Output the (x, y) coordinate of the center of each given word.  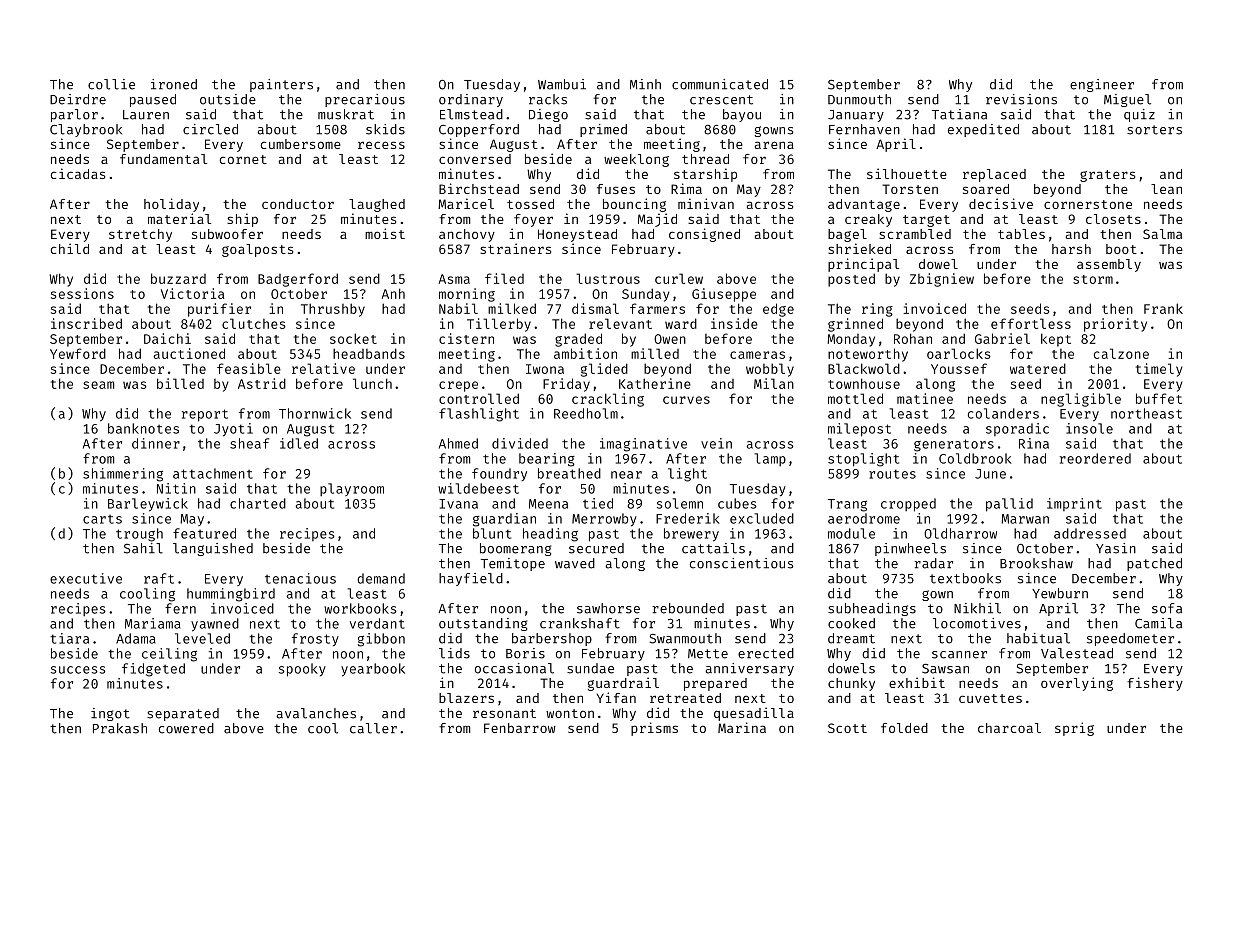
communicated (720, 84)
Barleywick (148, 505)
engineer (1102, 85)
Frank (1163, 308)
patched (1154, 564)
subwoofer (227, 234)
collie (111, 84)
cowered (186, 728)
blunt (492, 533)
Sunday (646, 295)
